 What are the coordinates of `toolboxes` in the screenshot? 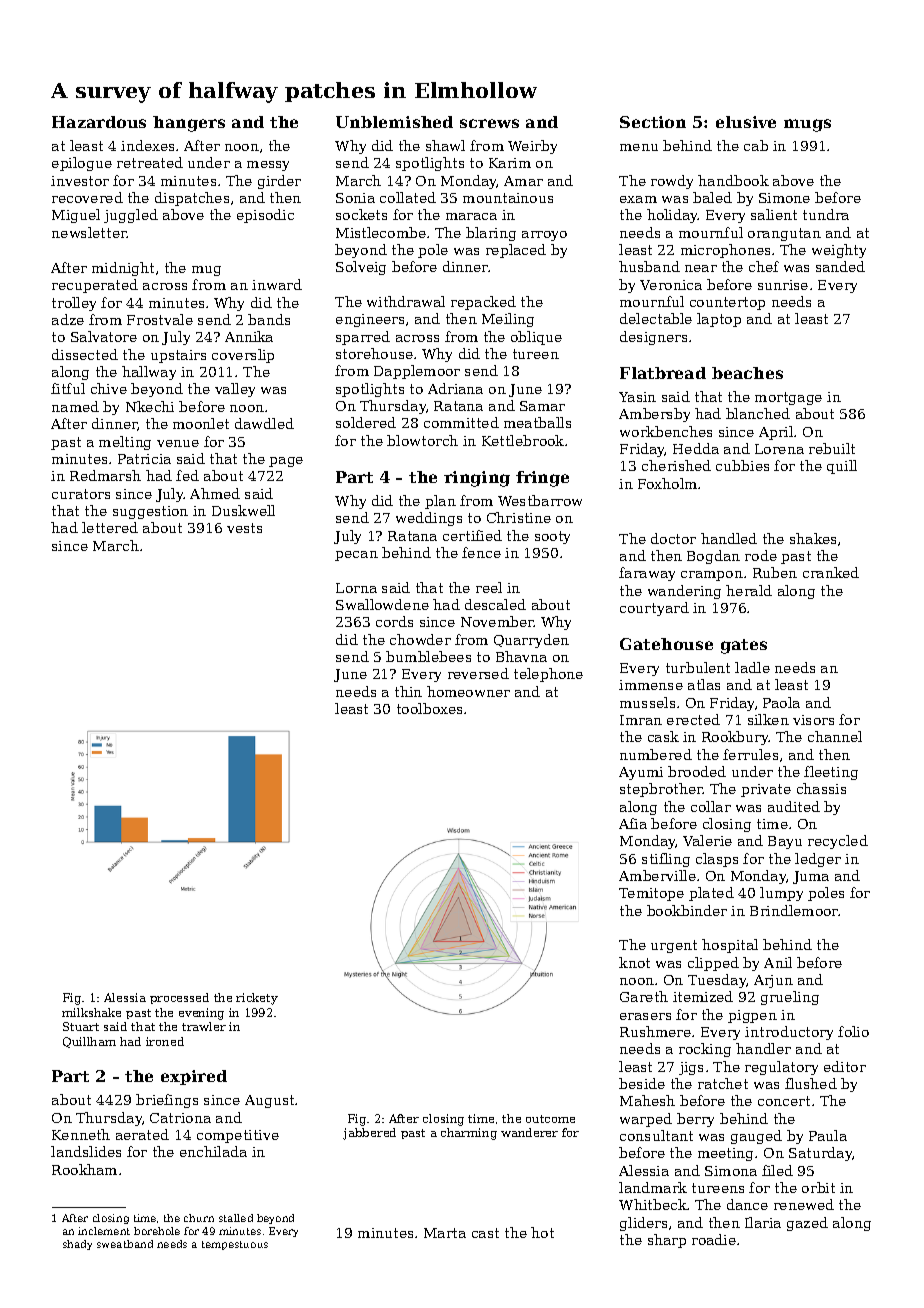 It's located at (429, 708).
